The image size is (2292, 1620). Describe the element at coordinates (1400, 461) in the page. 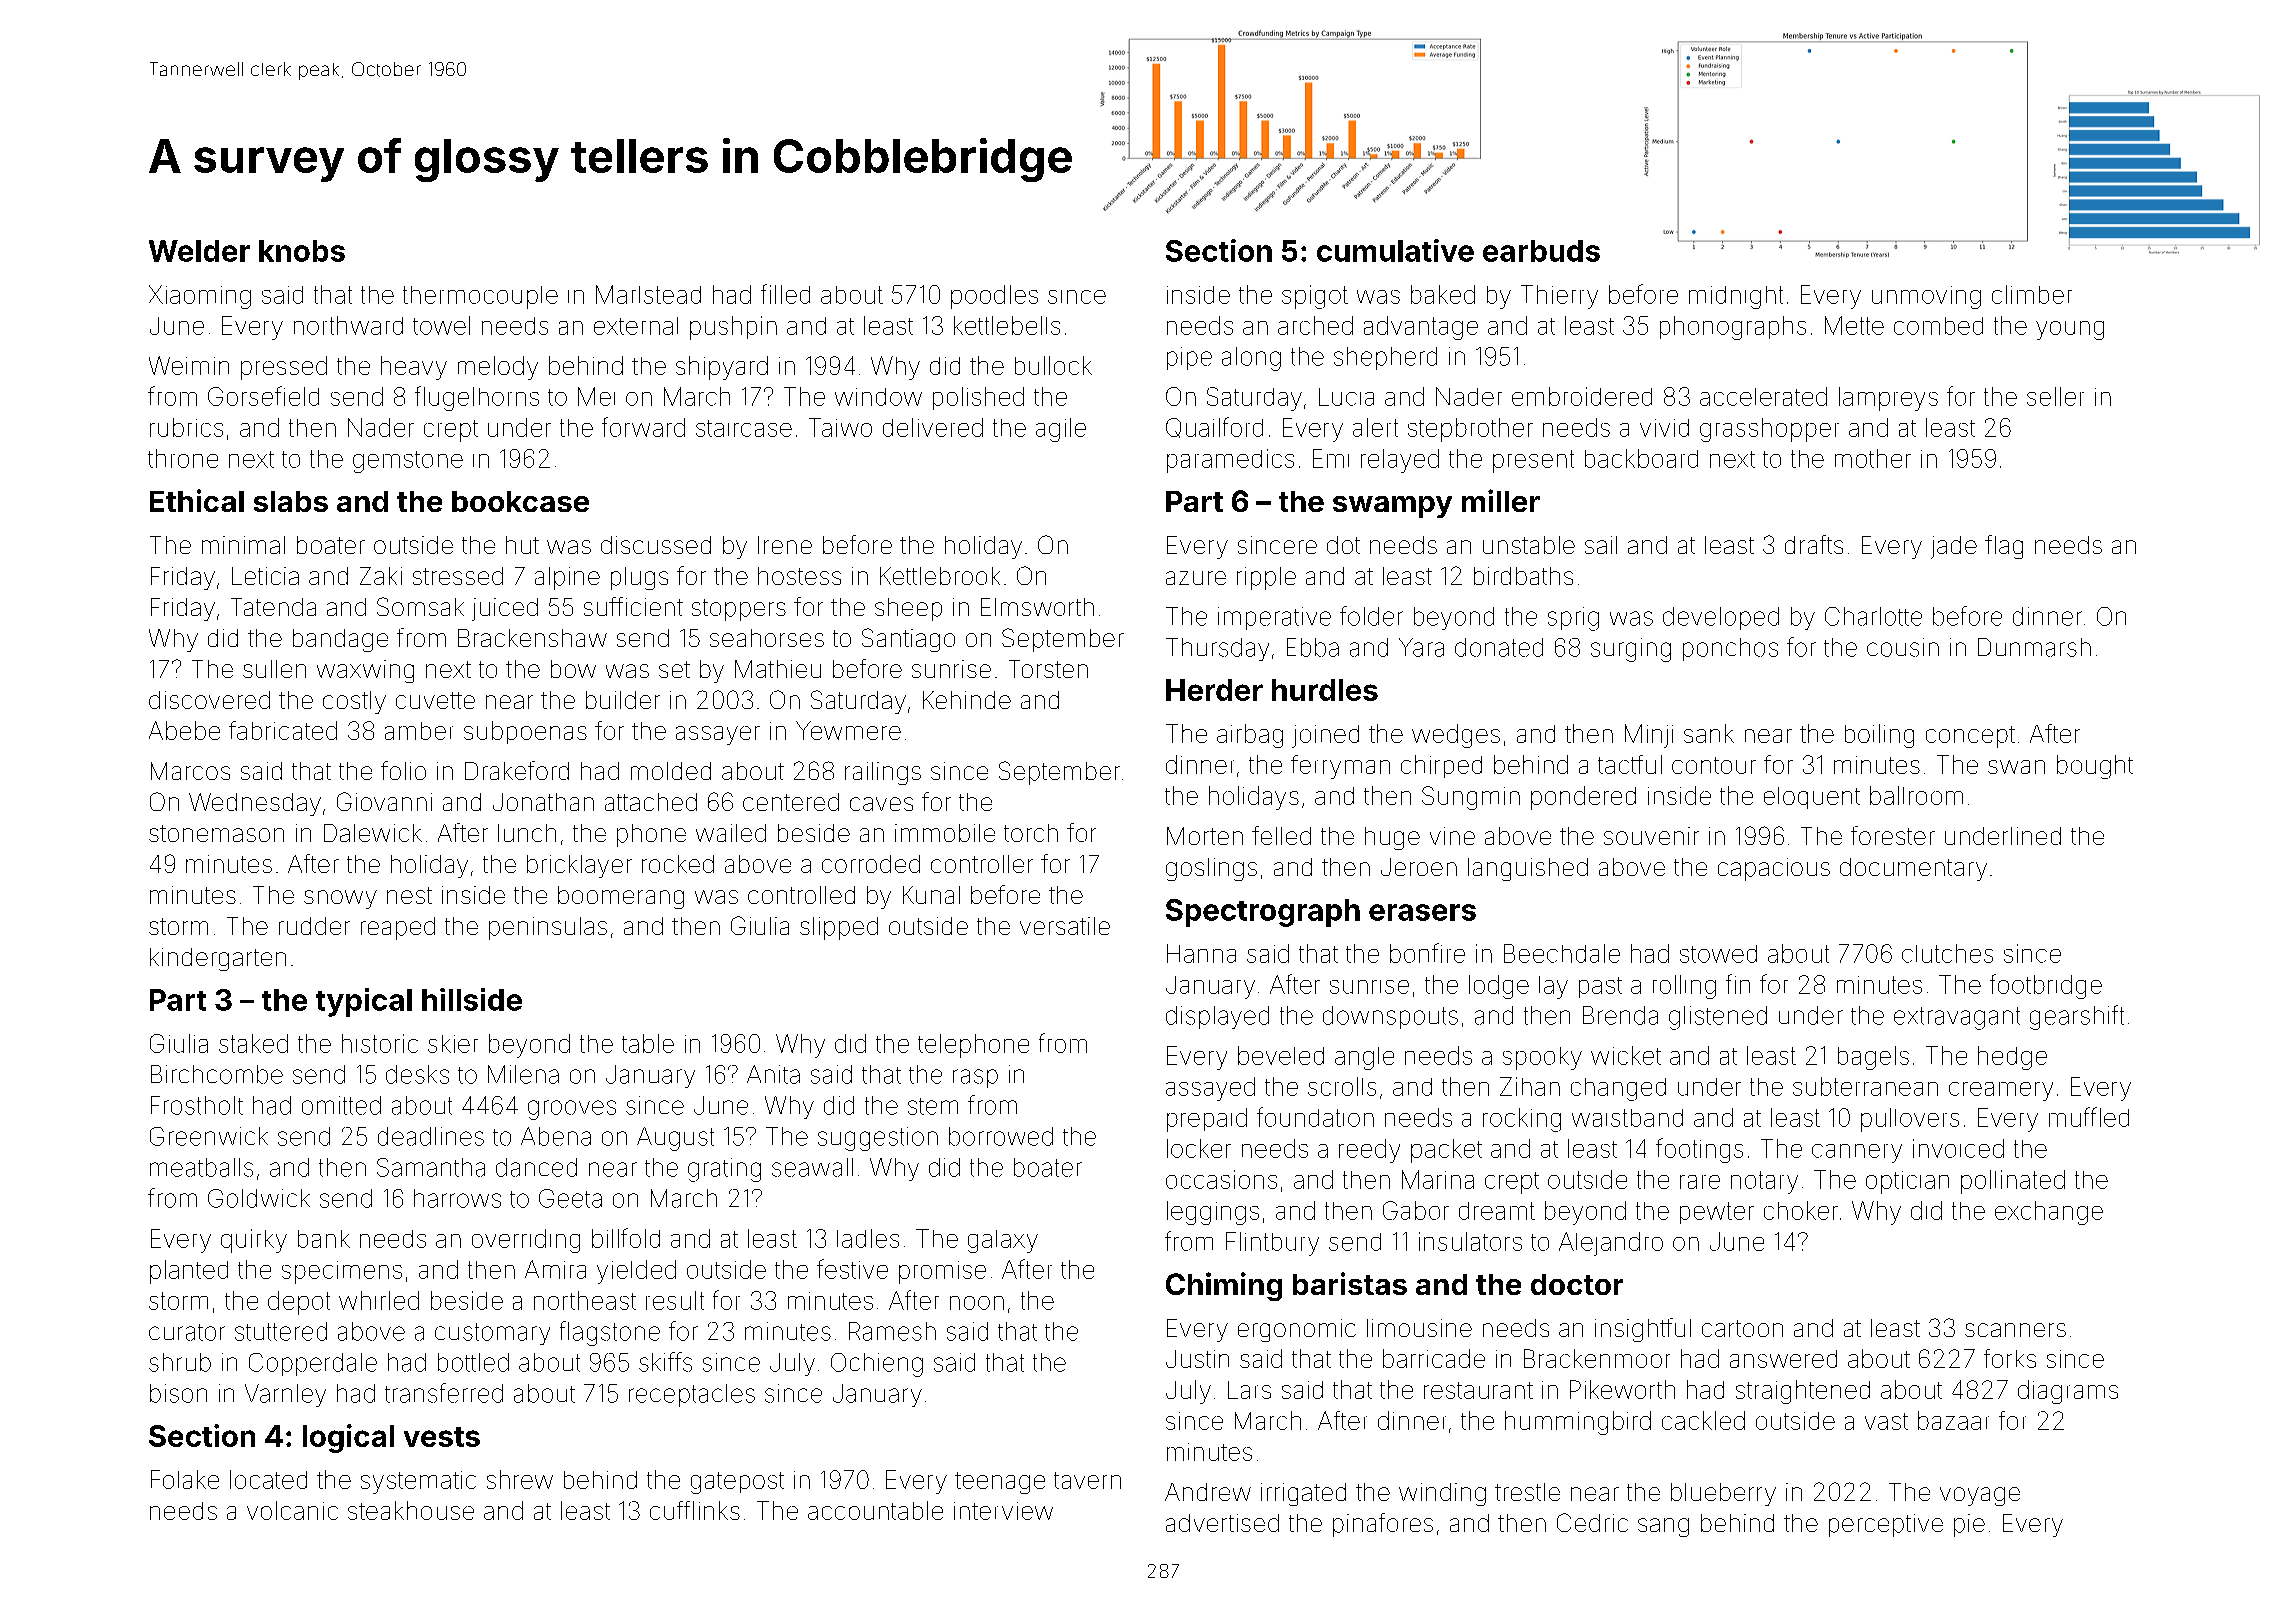

I see `relayed` at that location.
